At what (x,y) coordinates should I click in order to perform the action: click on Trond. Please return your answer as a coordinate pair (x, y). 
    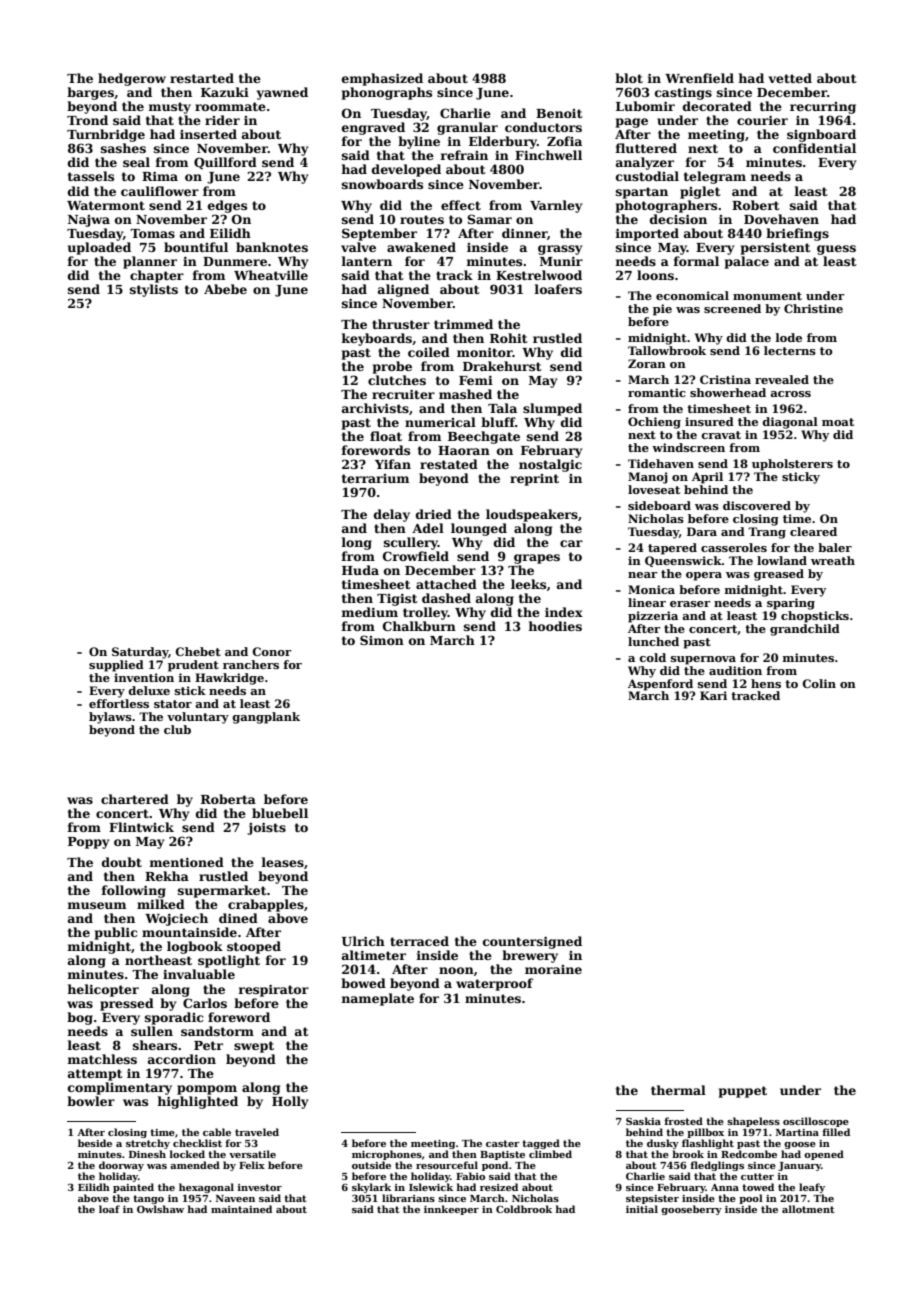
    Looking at the image, I should click on (87, 120).
